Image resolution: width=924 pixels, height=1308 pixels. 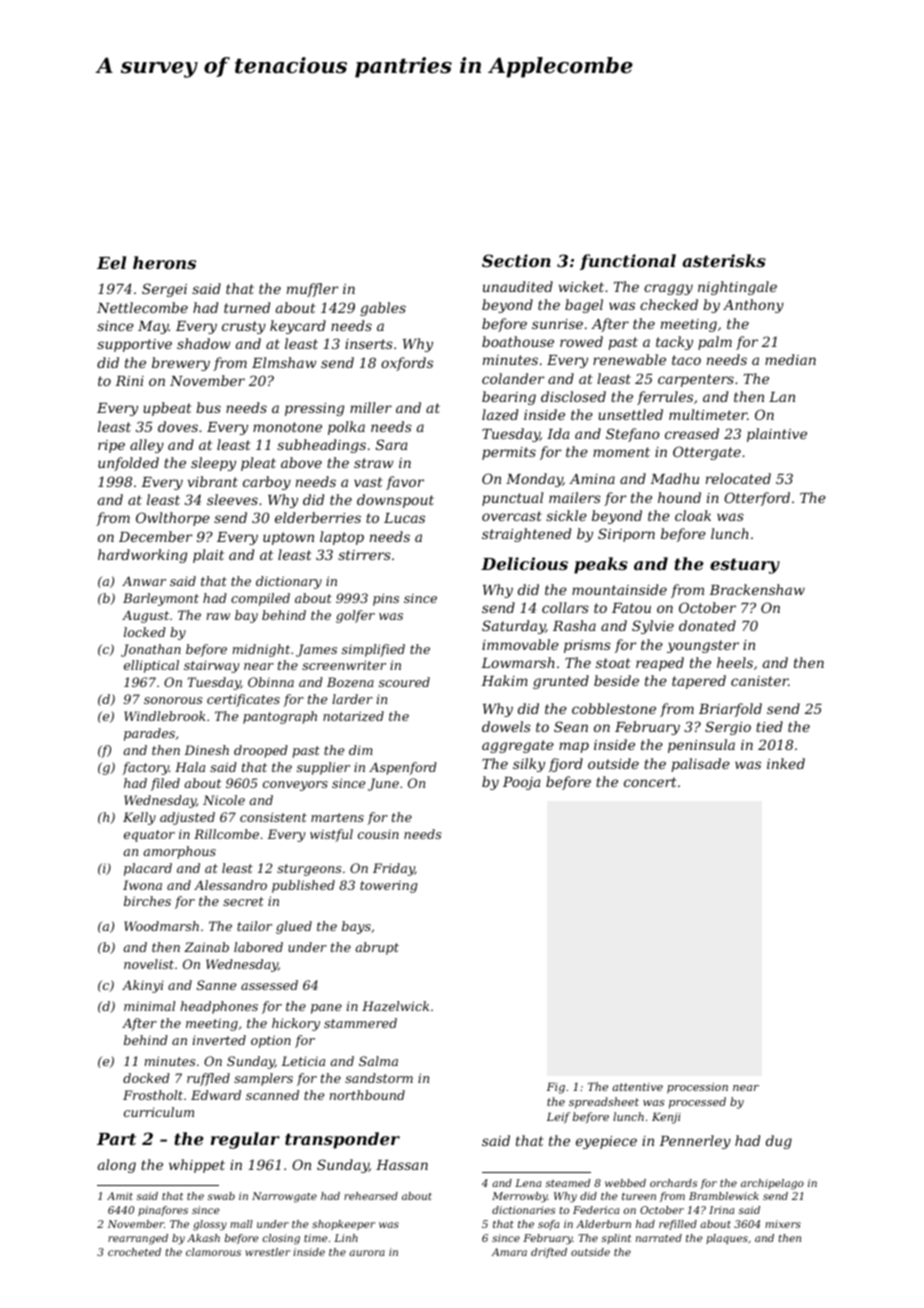 What do you see at coordinates (243, 700) in the screenshot?
I see `certificates` at bounding box center [243, 700].
